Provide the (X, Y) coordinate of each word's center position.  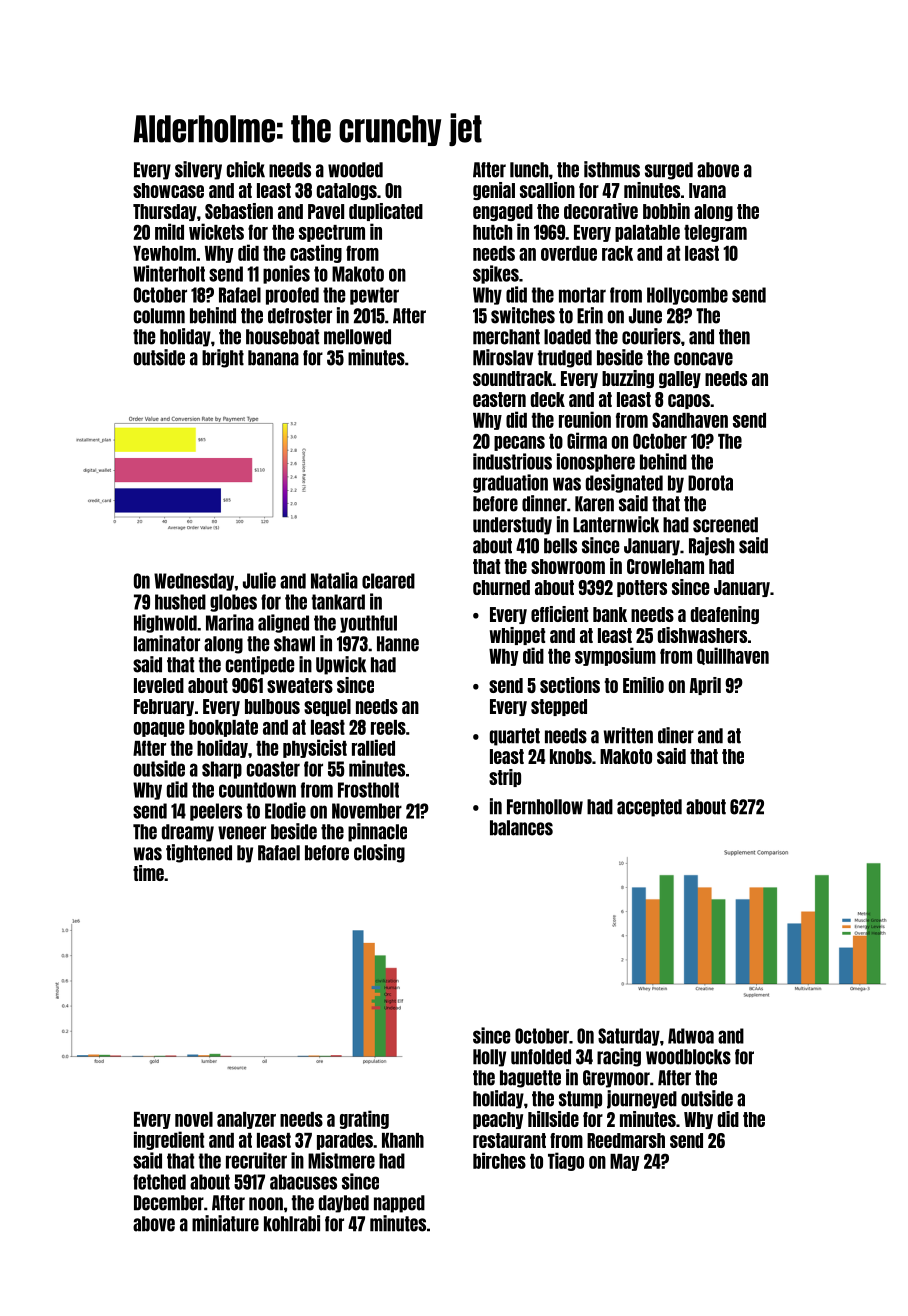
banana (273, 358)
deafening (725, 615)
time (148, 873)
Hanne (398, 644)
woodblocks (688, 1057)
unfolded (541, 1057)
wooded (355, 170)
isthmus (612, 169)
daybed (344, 1204)
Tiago (566, 1161)
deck (548, 399)
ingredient (169, 1140)
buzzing (628, 379)
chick (246, 169)
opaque (159, 729)
